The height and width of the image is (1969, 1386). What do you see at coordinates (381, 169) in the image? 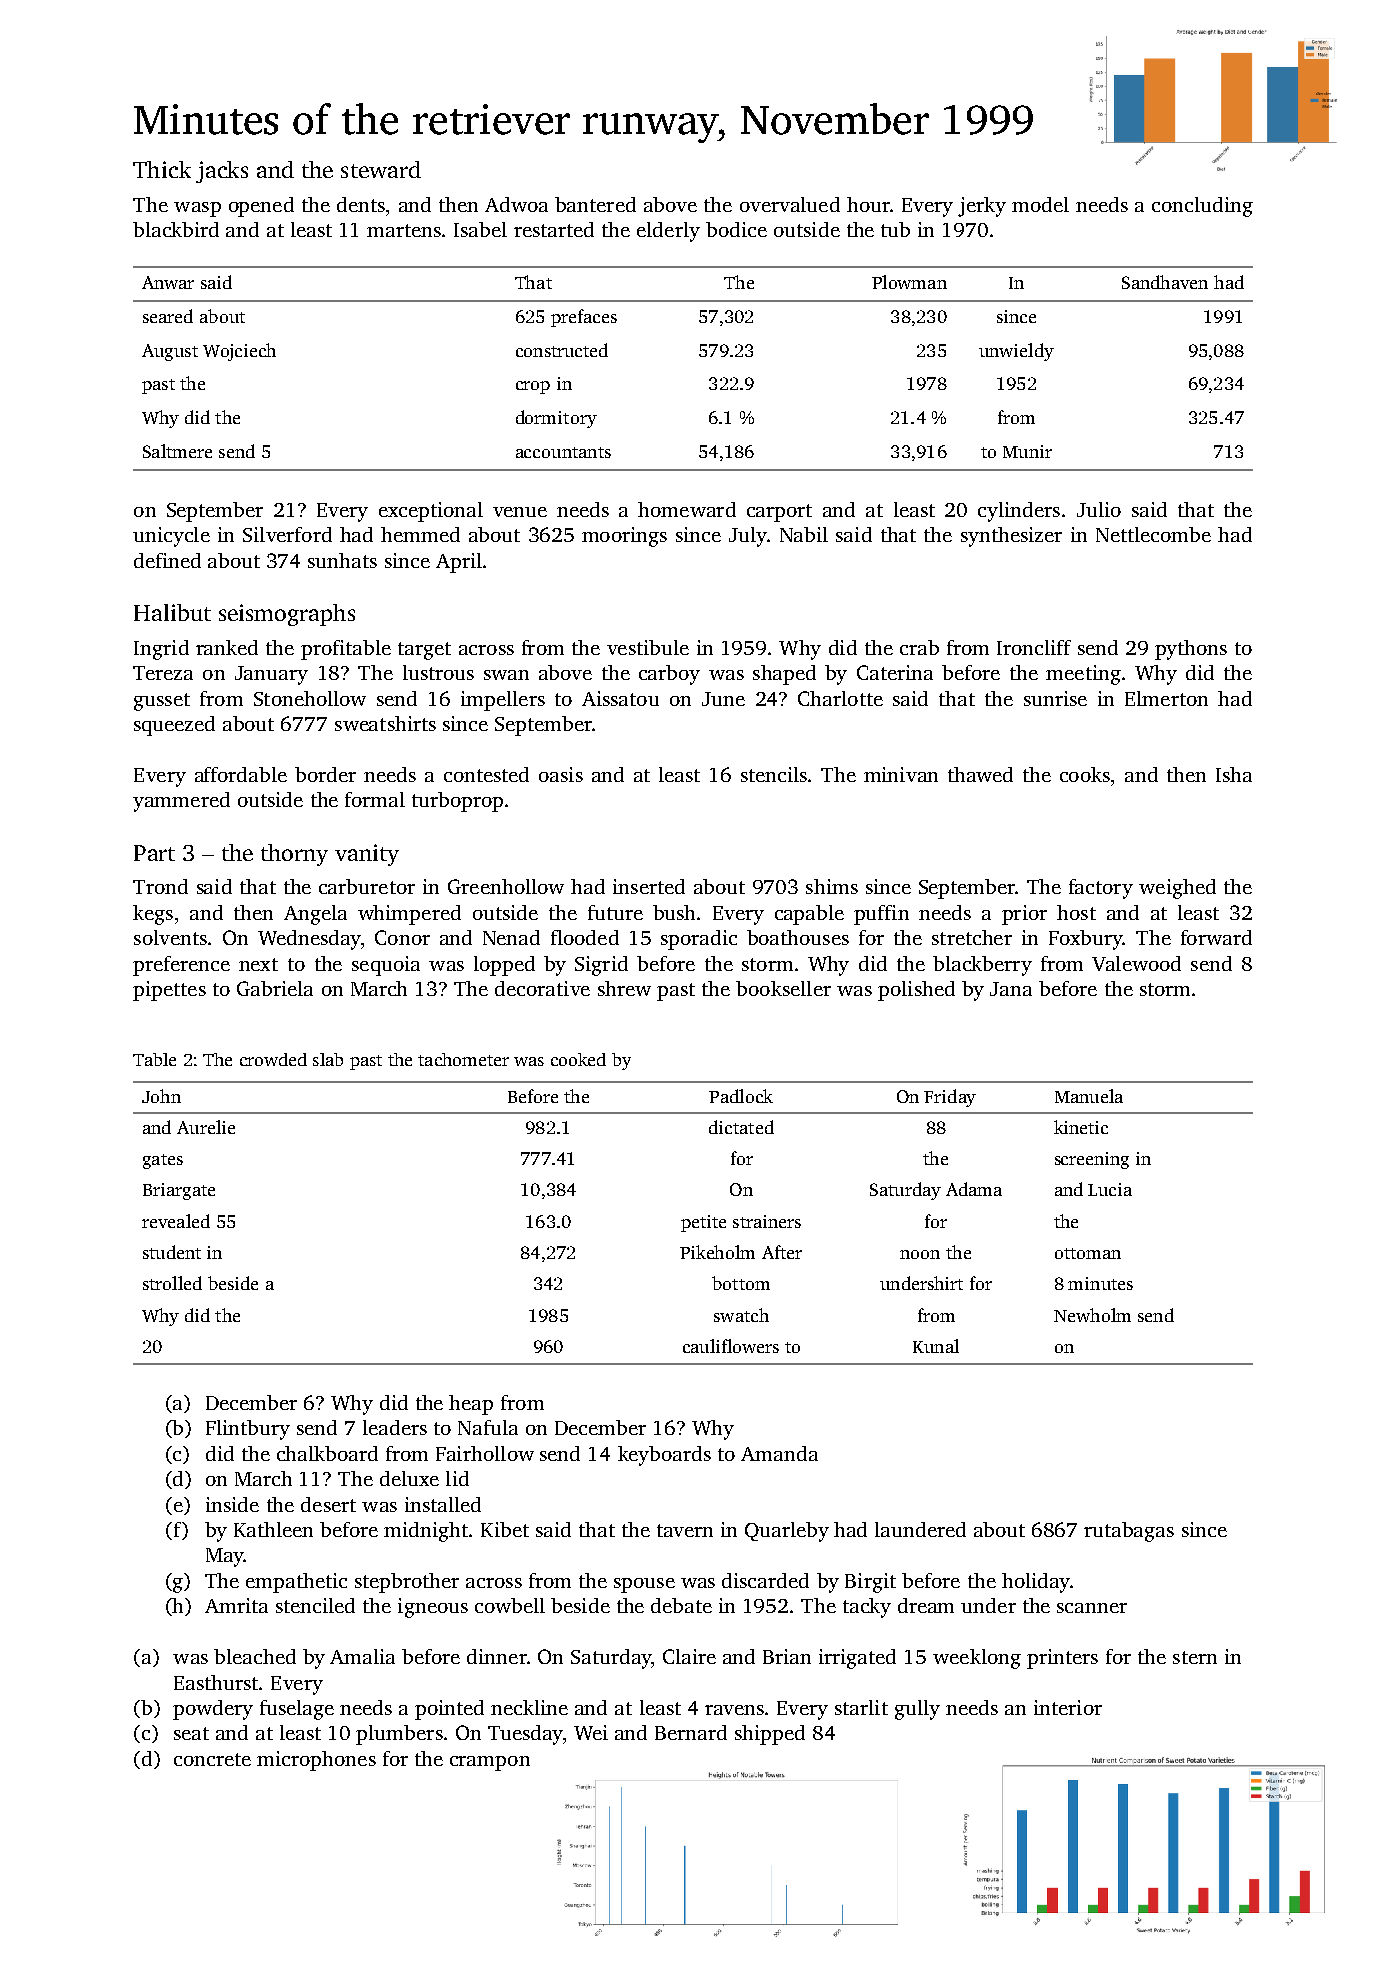
I see `steward` at bounding box center [381, 169].
